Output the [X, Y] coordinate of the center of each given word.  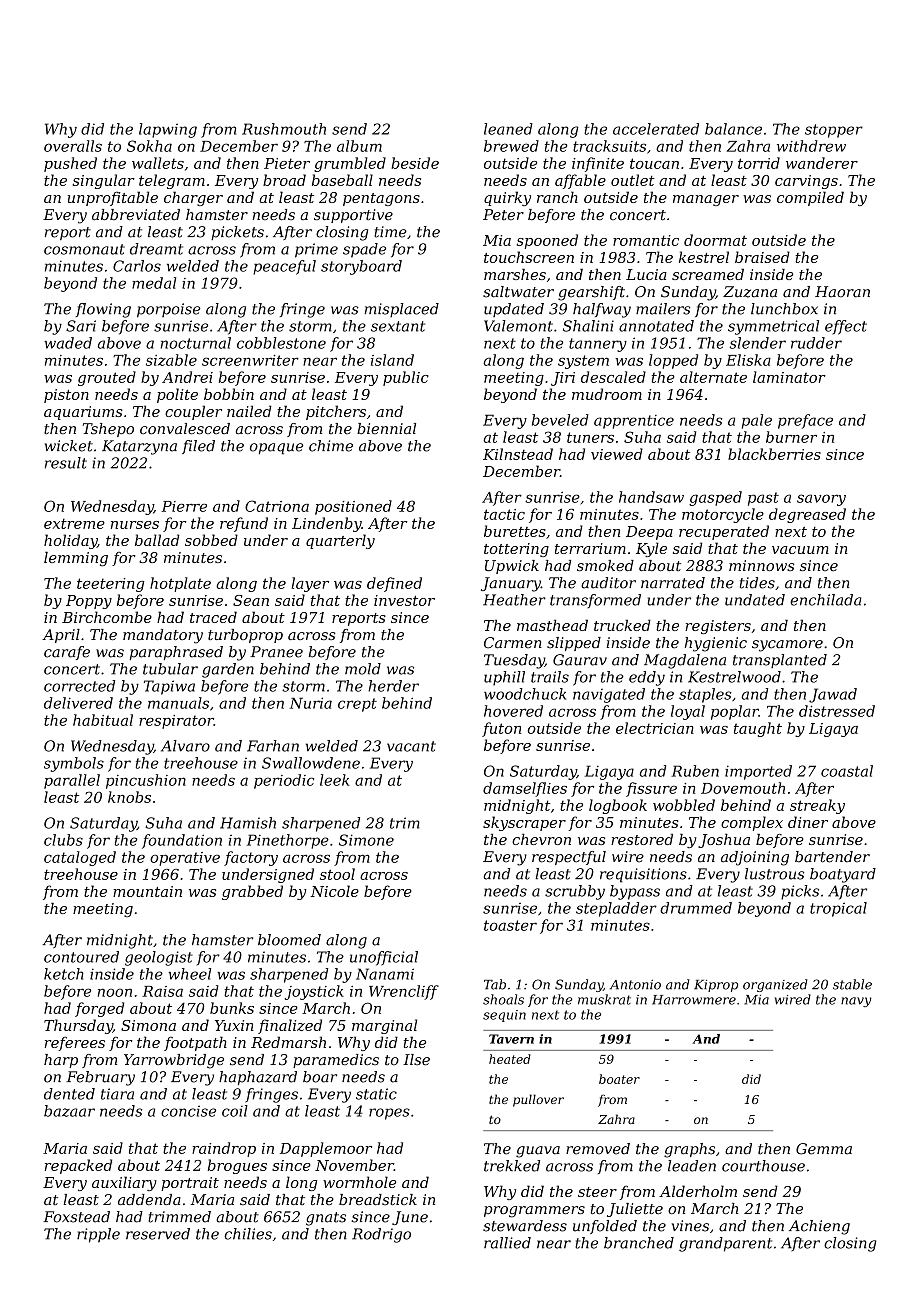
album [359, 146]
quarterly [340, 541]
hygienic [716, 644]
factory [251, 858]
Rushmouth [284, 129]
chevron [541, 839]
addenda [149, 1199]
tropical [838, 909]
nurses [135, 525]
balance [733, 129]
